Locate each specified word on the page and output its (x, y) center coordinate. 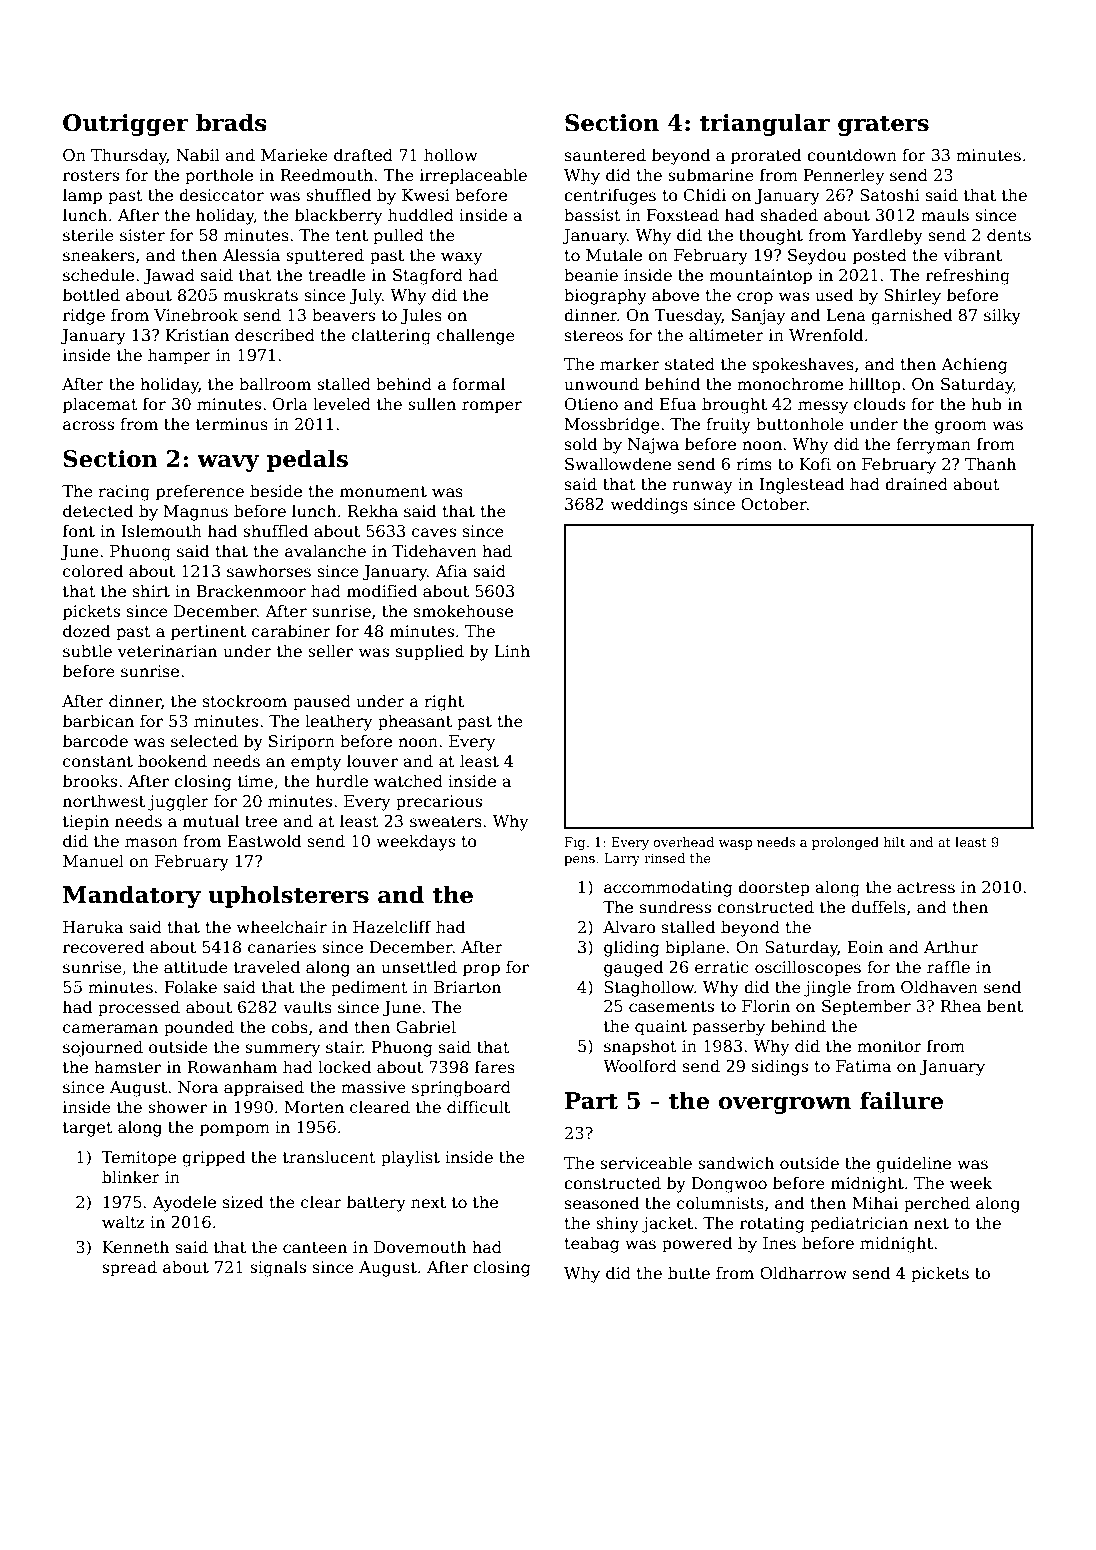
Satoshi (890, 194)
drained (916, 483)
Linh (512, 650)
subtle (87, 651)
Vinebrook (196, 315)
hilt (894, 842)
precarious (439, 803)
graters (883, 125)
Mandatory (132, 896)
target (88, 1129)
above (675, 295)
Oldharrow (803, 1273)
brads (231, 122)
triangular (765, 124)
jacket (667, 1224)
